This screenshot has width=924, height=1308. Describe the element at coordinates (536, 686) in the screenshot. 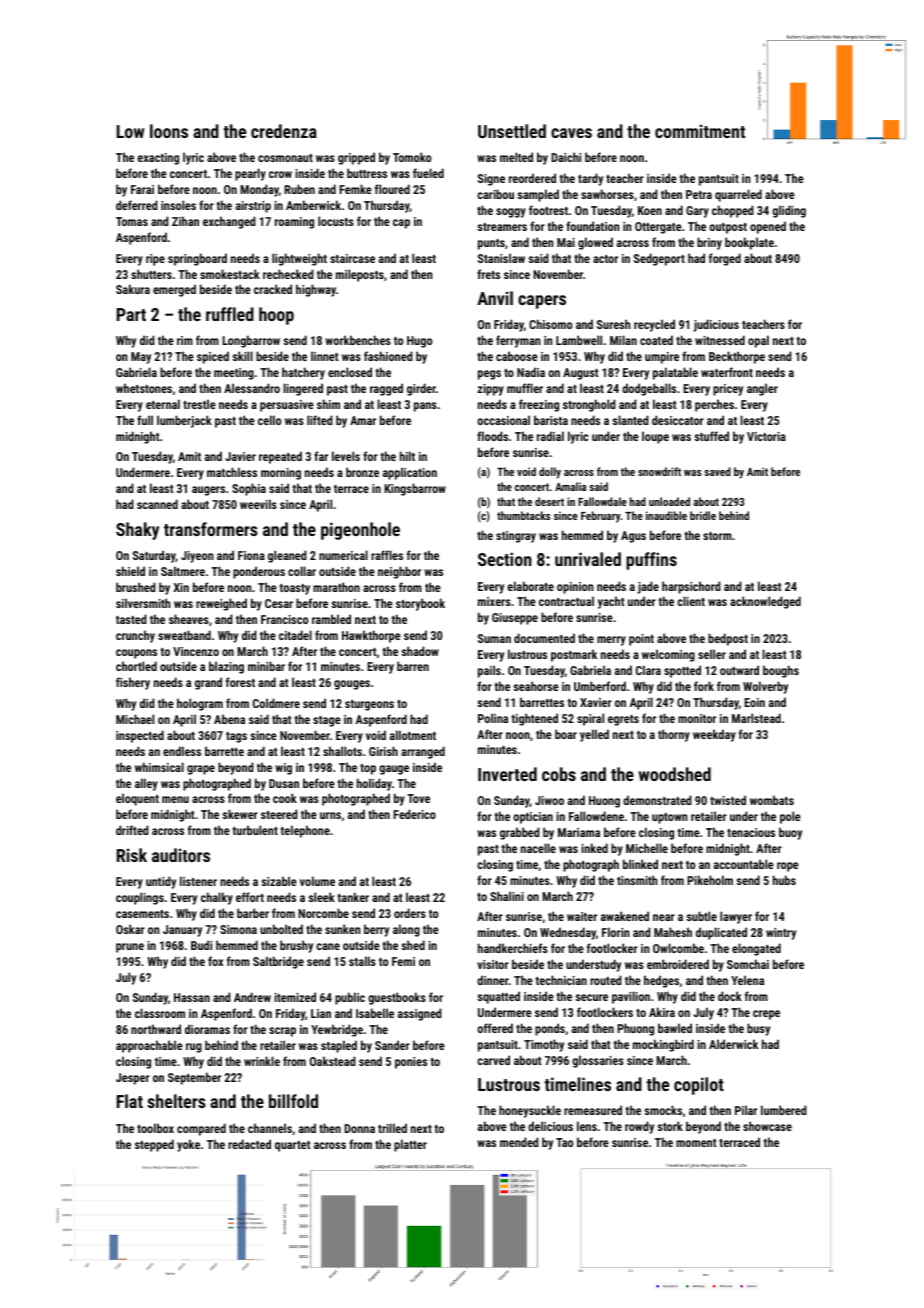

I see `seahorse` at that location.
